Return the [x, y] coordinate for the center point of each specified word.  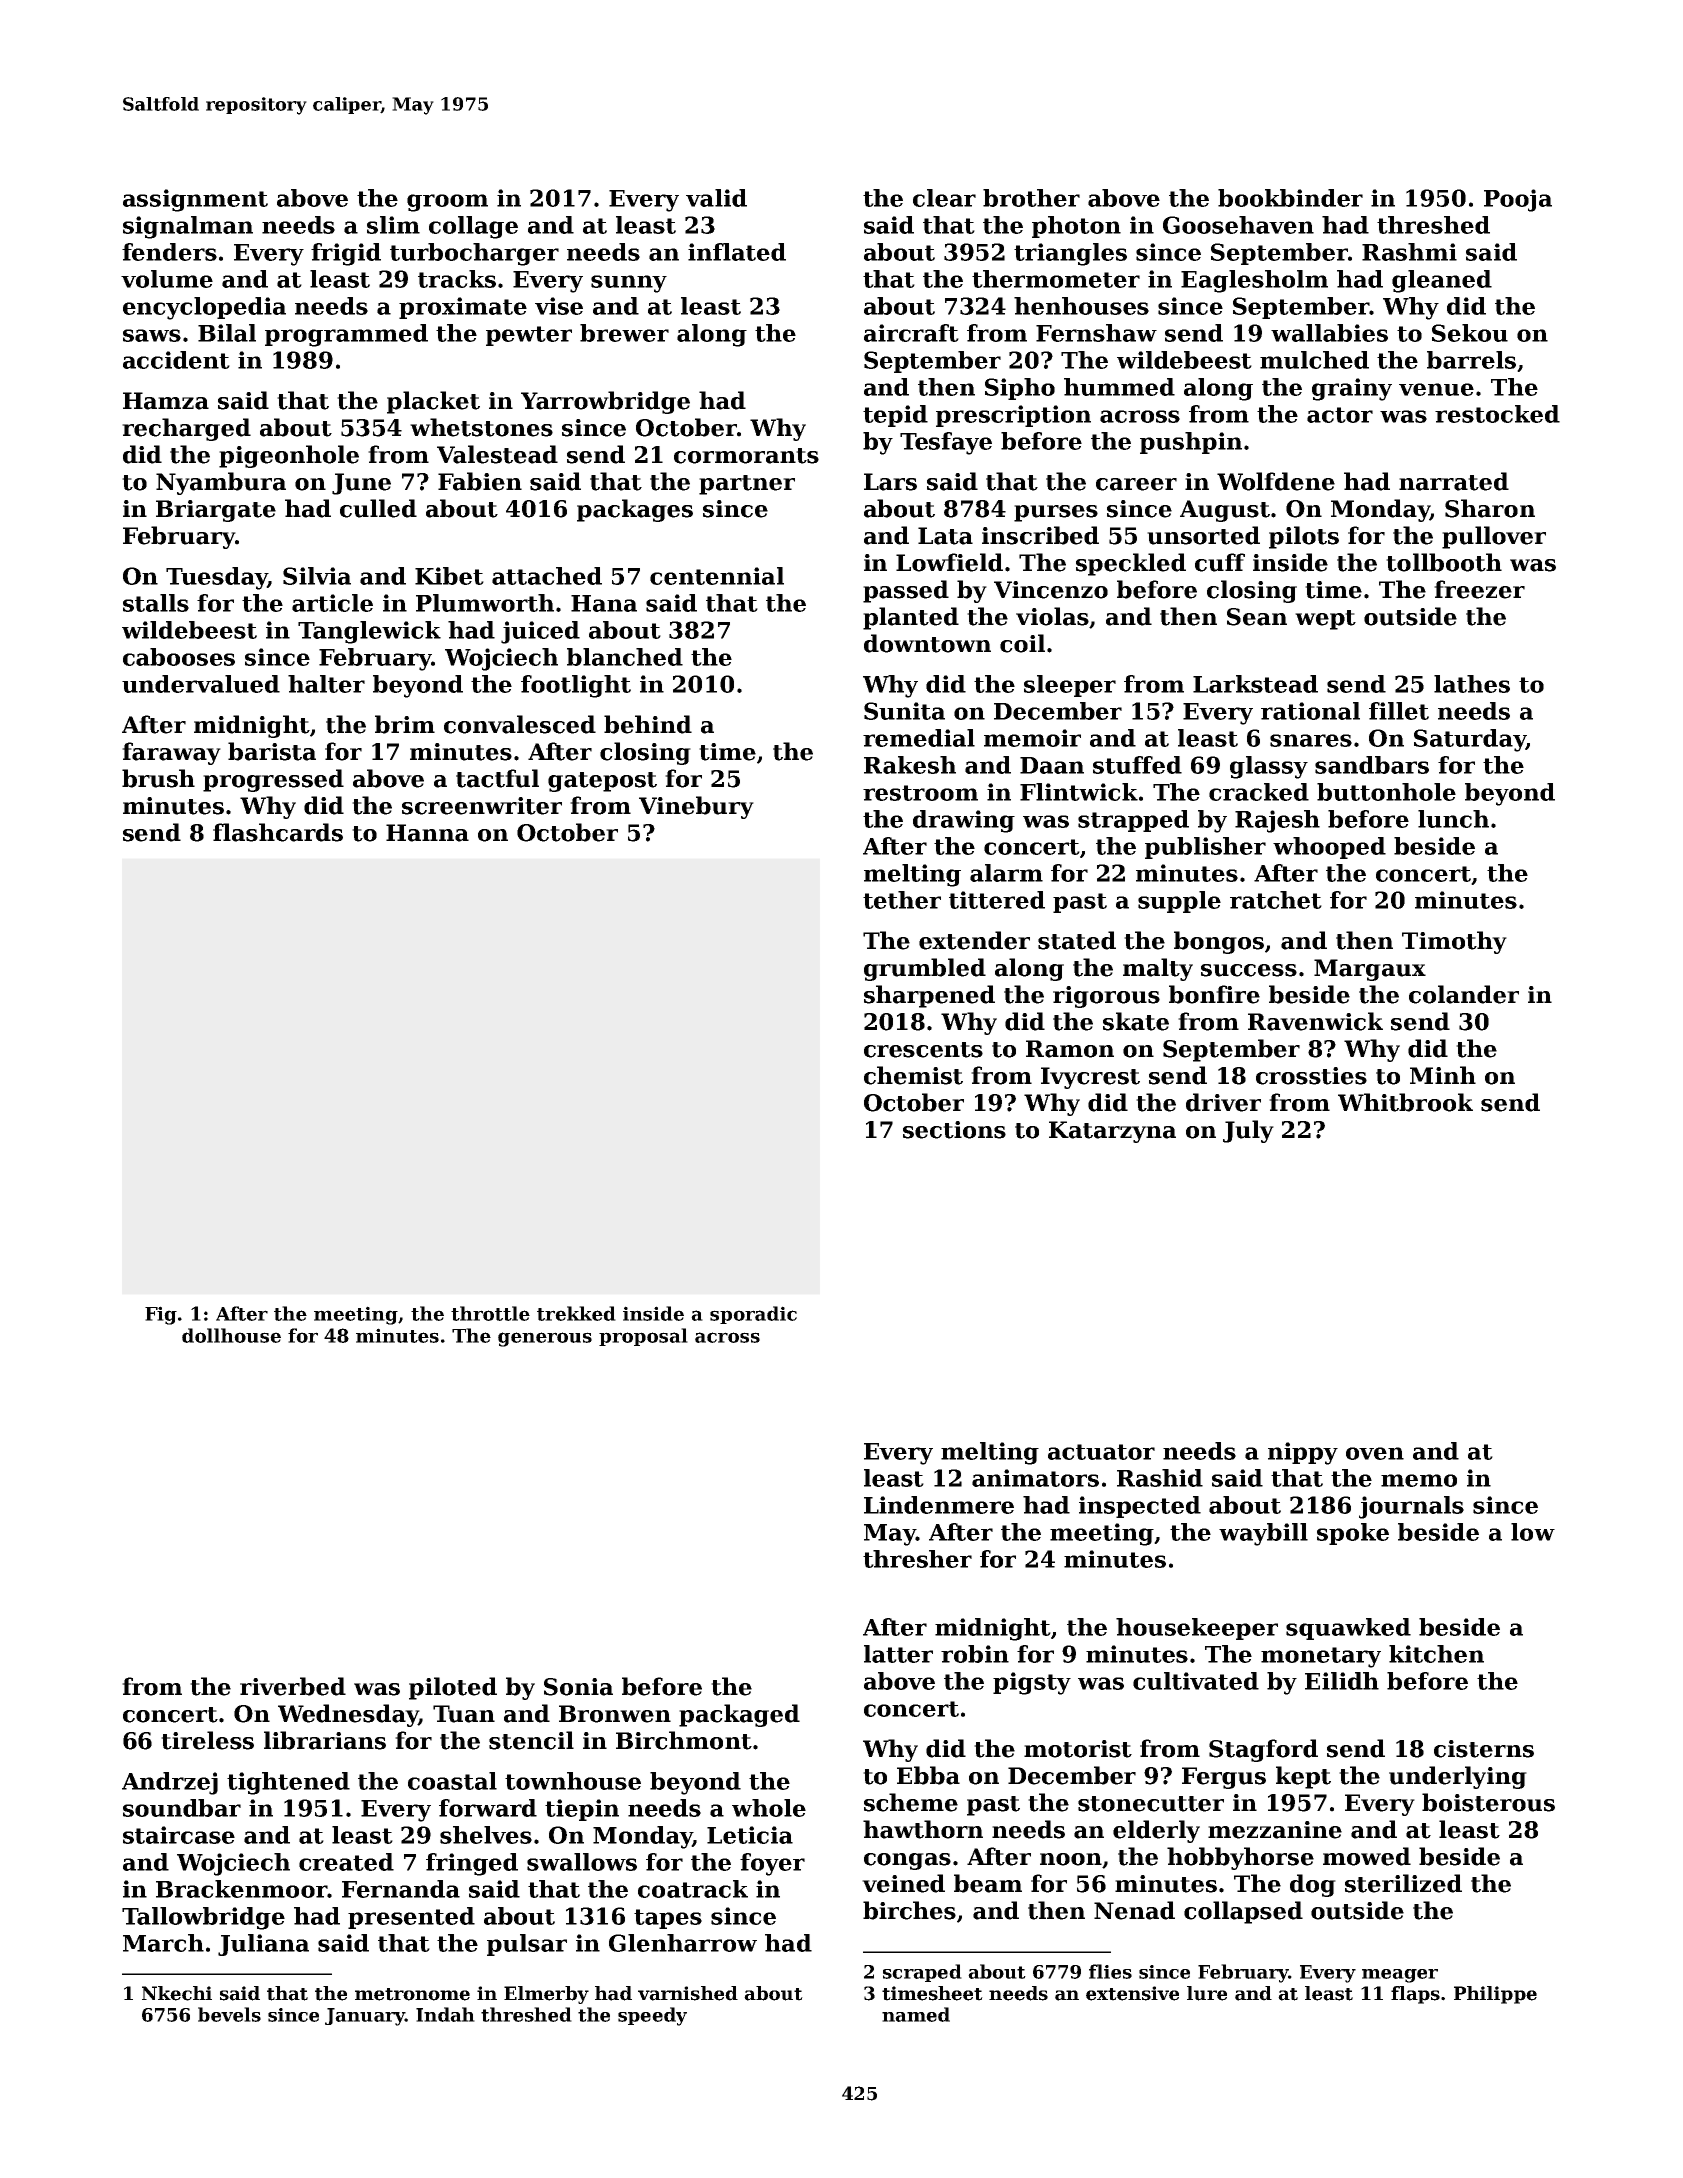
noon [1071, 1859]
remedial [919, 738]
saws [152, 335]
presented [411, 1918]
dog [1313, 1885]
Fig [161, 1315]
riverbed [293, 1686]
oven [1375, 1453]
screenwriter [482, 806]
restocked [1497, 414]
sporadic [753, 1315]
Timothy [1454, 942]
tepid [895, 416]
